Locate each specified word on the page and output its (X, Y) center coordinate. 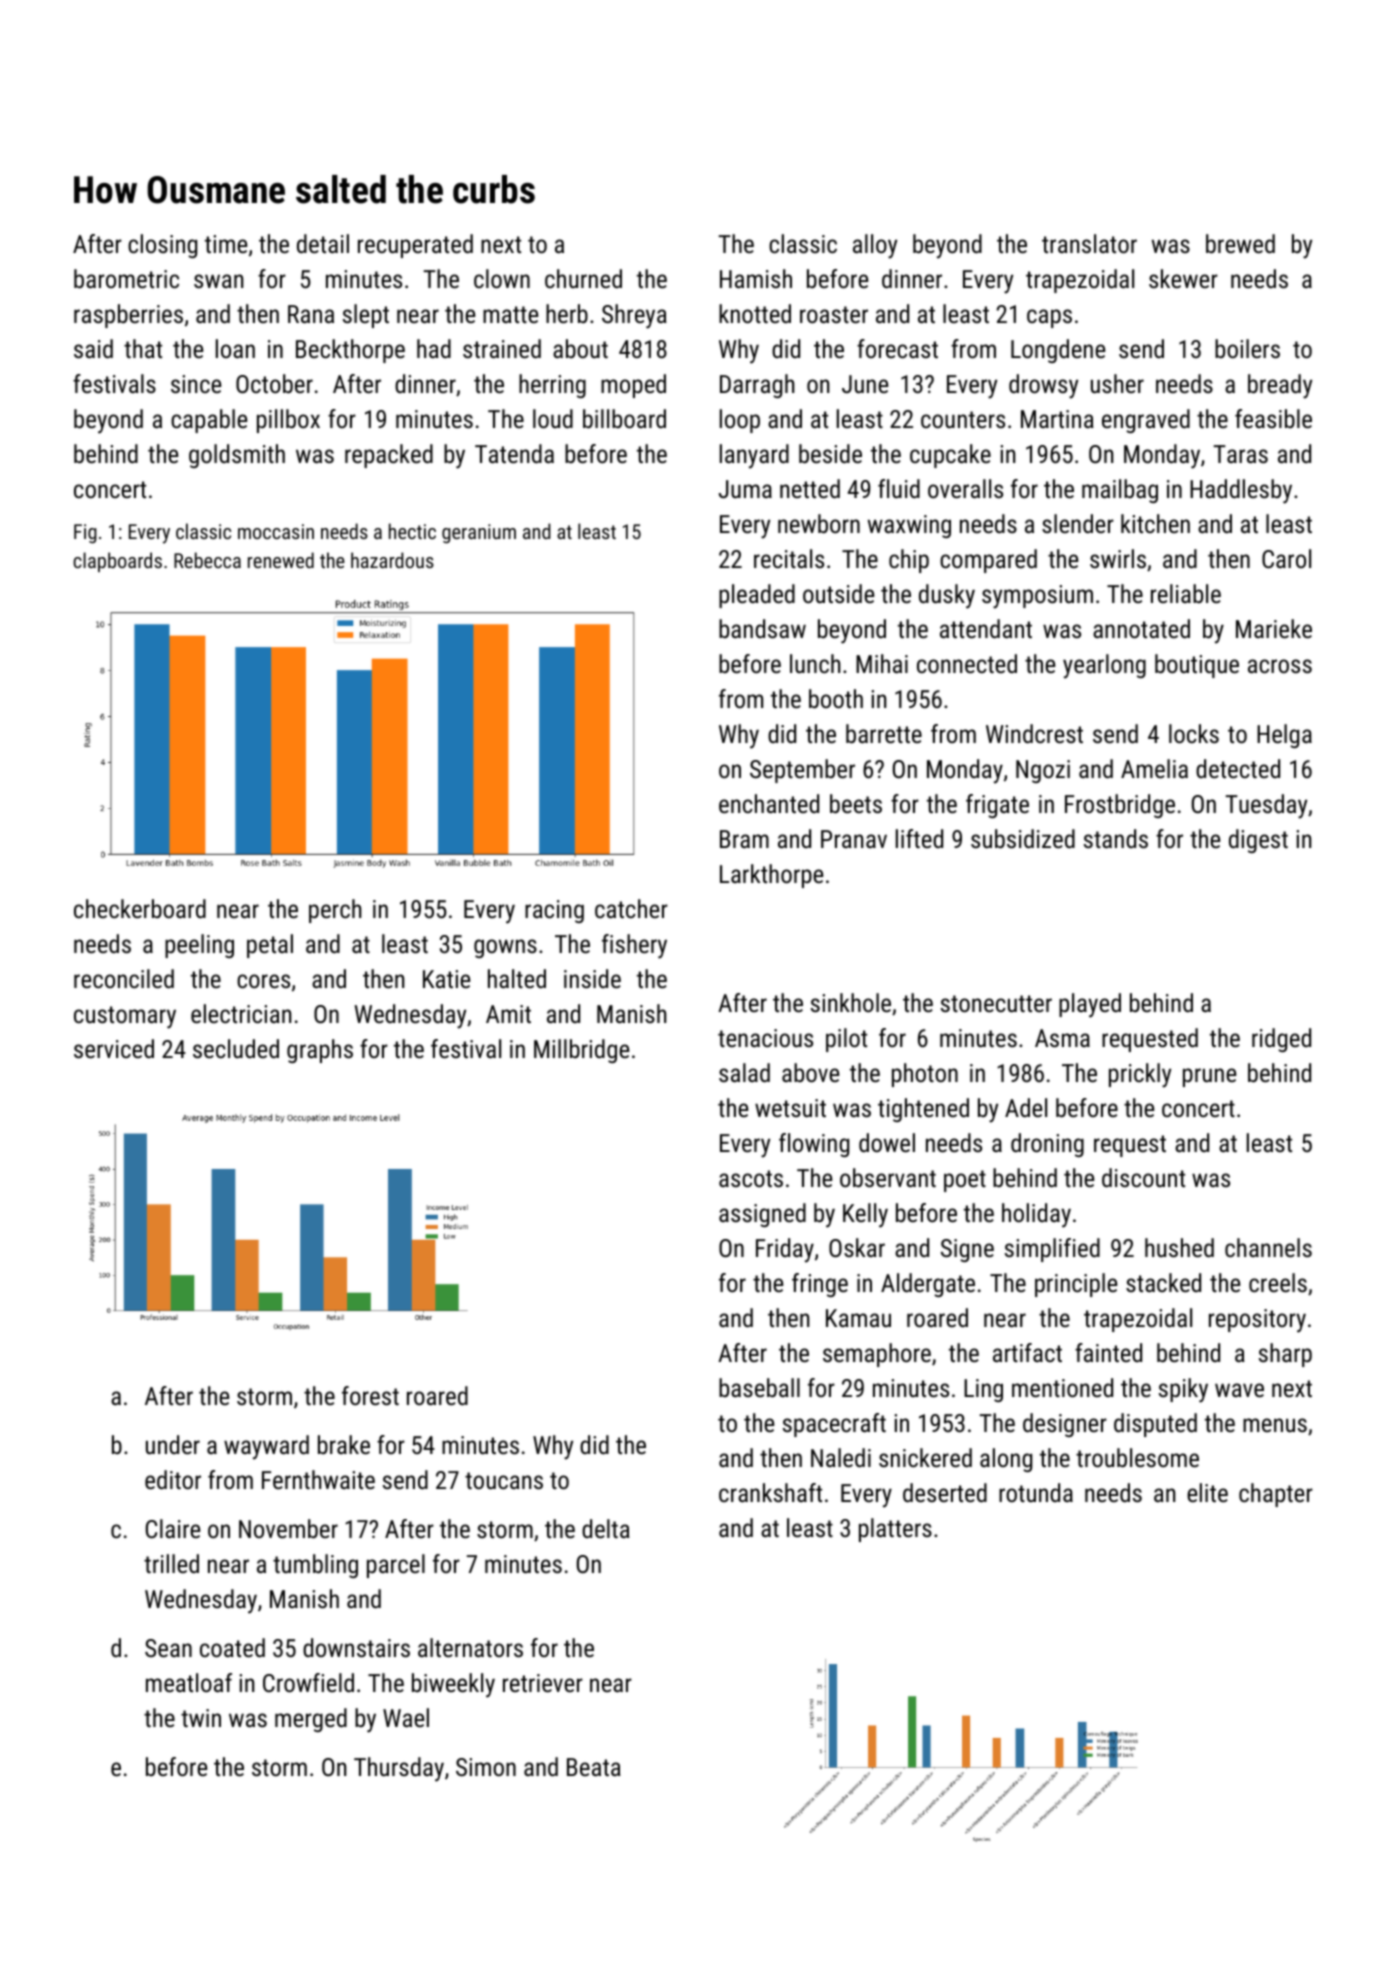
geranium (479, 534)
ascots (751, 1178)
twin (201, 1718)
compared (988, 561)
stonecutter (996, 1003)
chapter (1276, 1495)
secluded (236, 1048)
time (226, 244)
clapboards (117, 562)
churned (583, 278)
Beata (594, 1767)
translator (1089, 243)
